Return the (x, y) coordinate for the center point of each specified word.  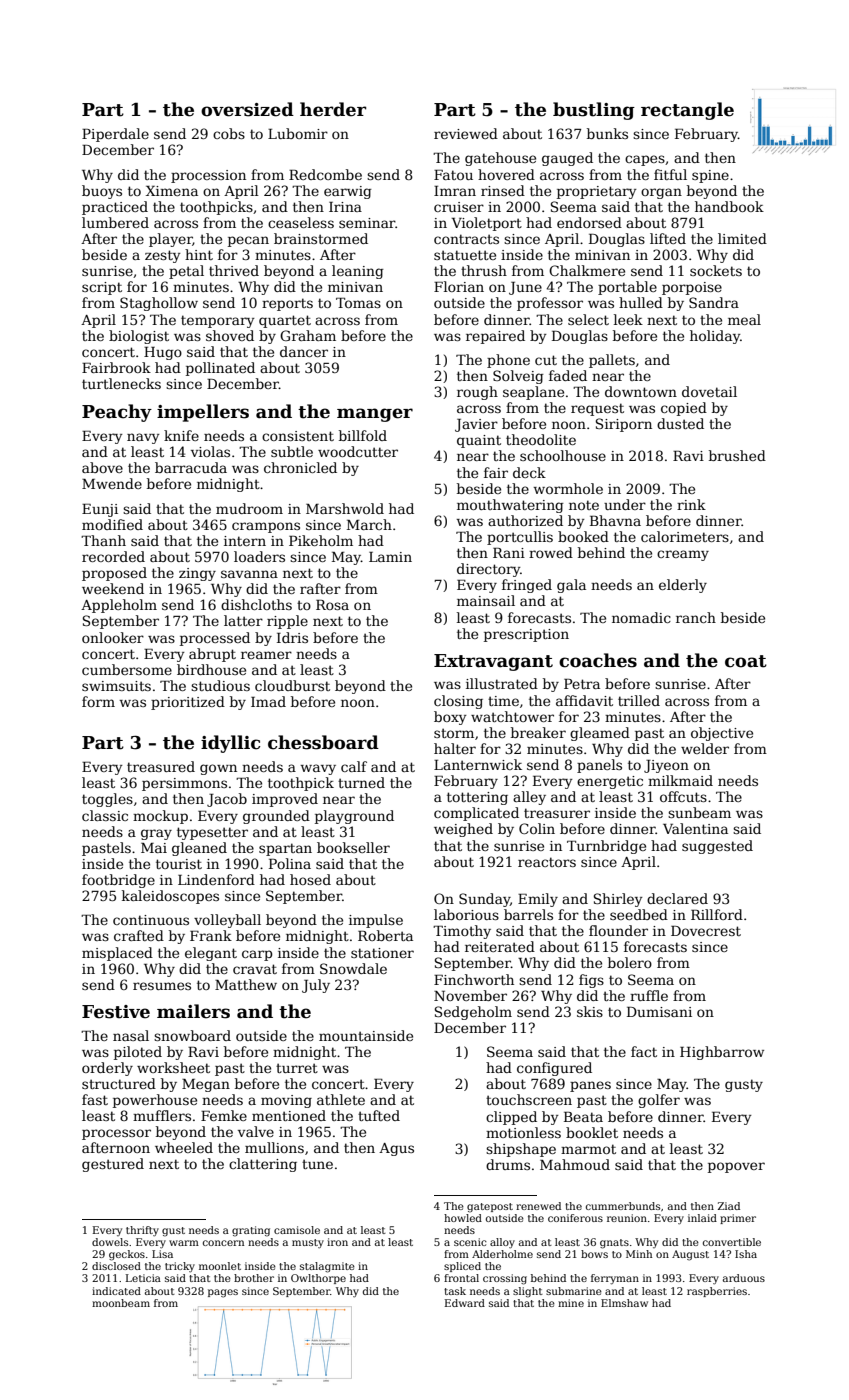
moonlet (220, 1266)
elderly (683, 586)
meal (744, 319)
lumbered (115, 222)
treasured (161, 766)
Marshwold (345, 508)
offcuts (683, 796)
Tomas (358, 303)
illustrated (502, 683)
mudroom (249, 508)
